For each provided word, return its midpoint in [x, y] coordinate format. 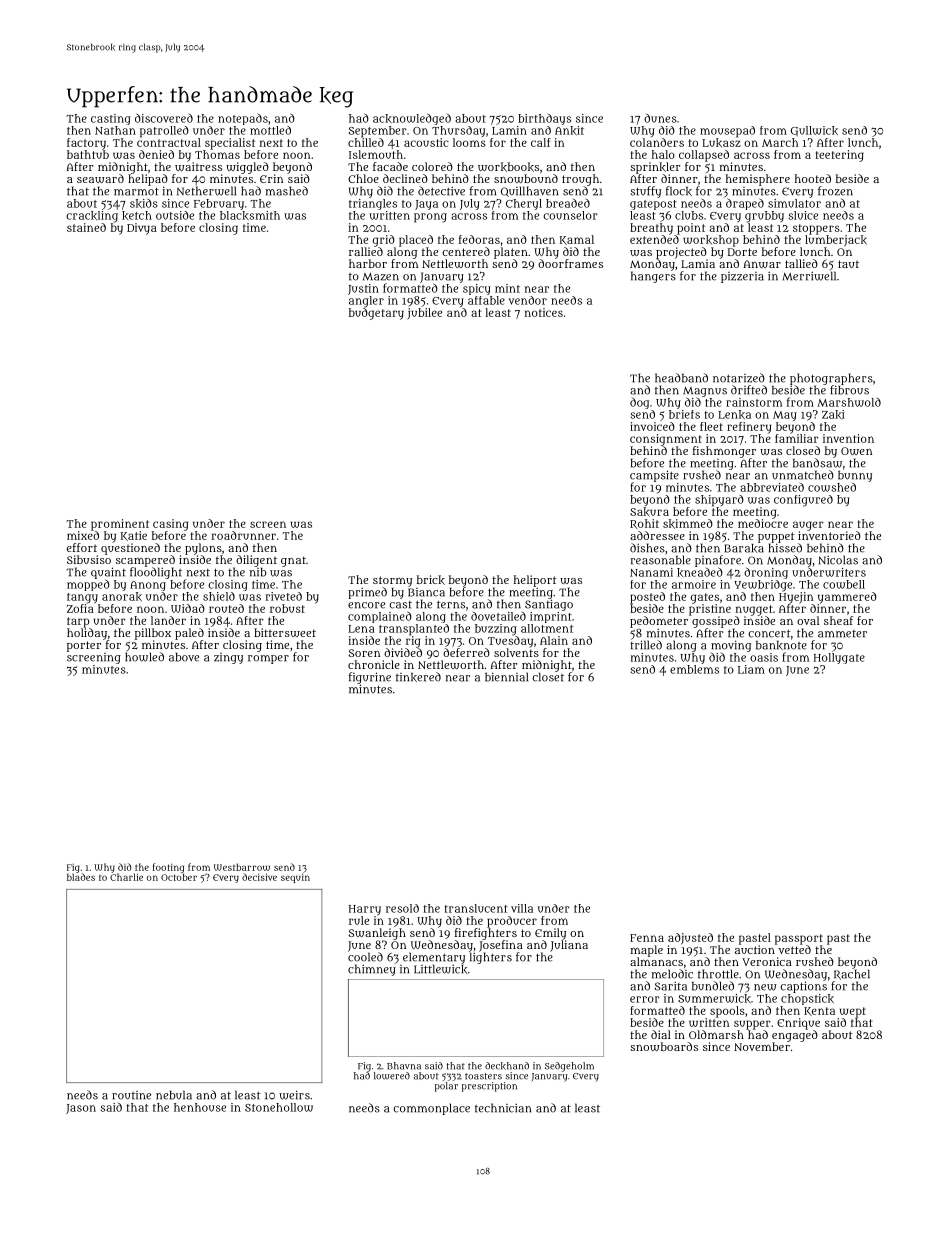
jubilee [424, 314]
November [762, 1046]
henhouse [200, 1107]
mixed [83, 535]
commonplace [431, 1109]
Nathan [115, 130]
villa [522, 908]
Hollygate [839, 658]
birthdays [544, 119]
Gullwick [814, 131]
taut [848, 264]
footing [168, 868]
